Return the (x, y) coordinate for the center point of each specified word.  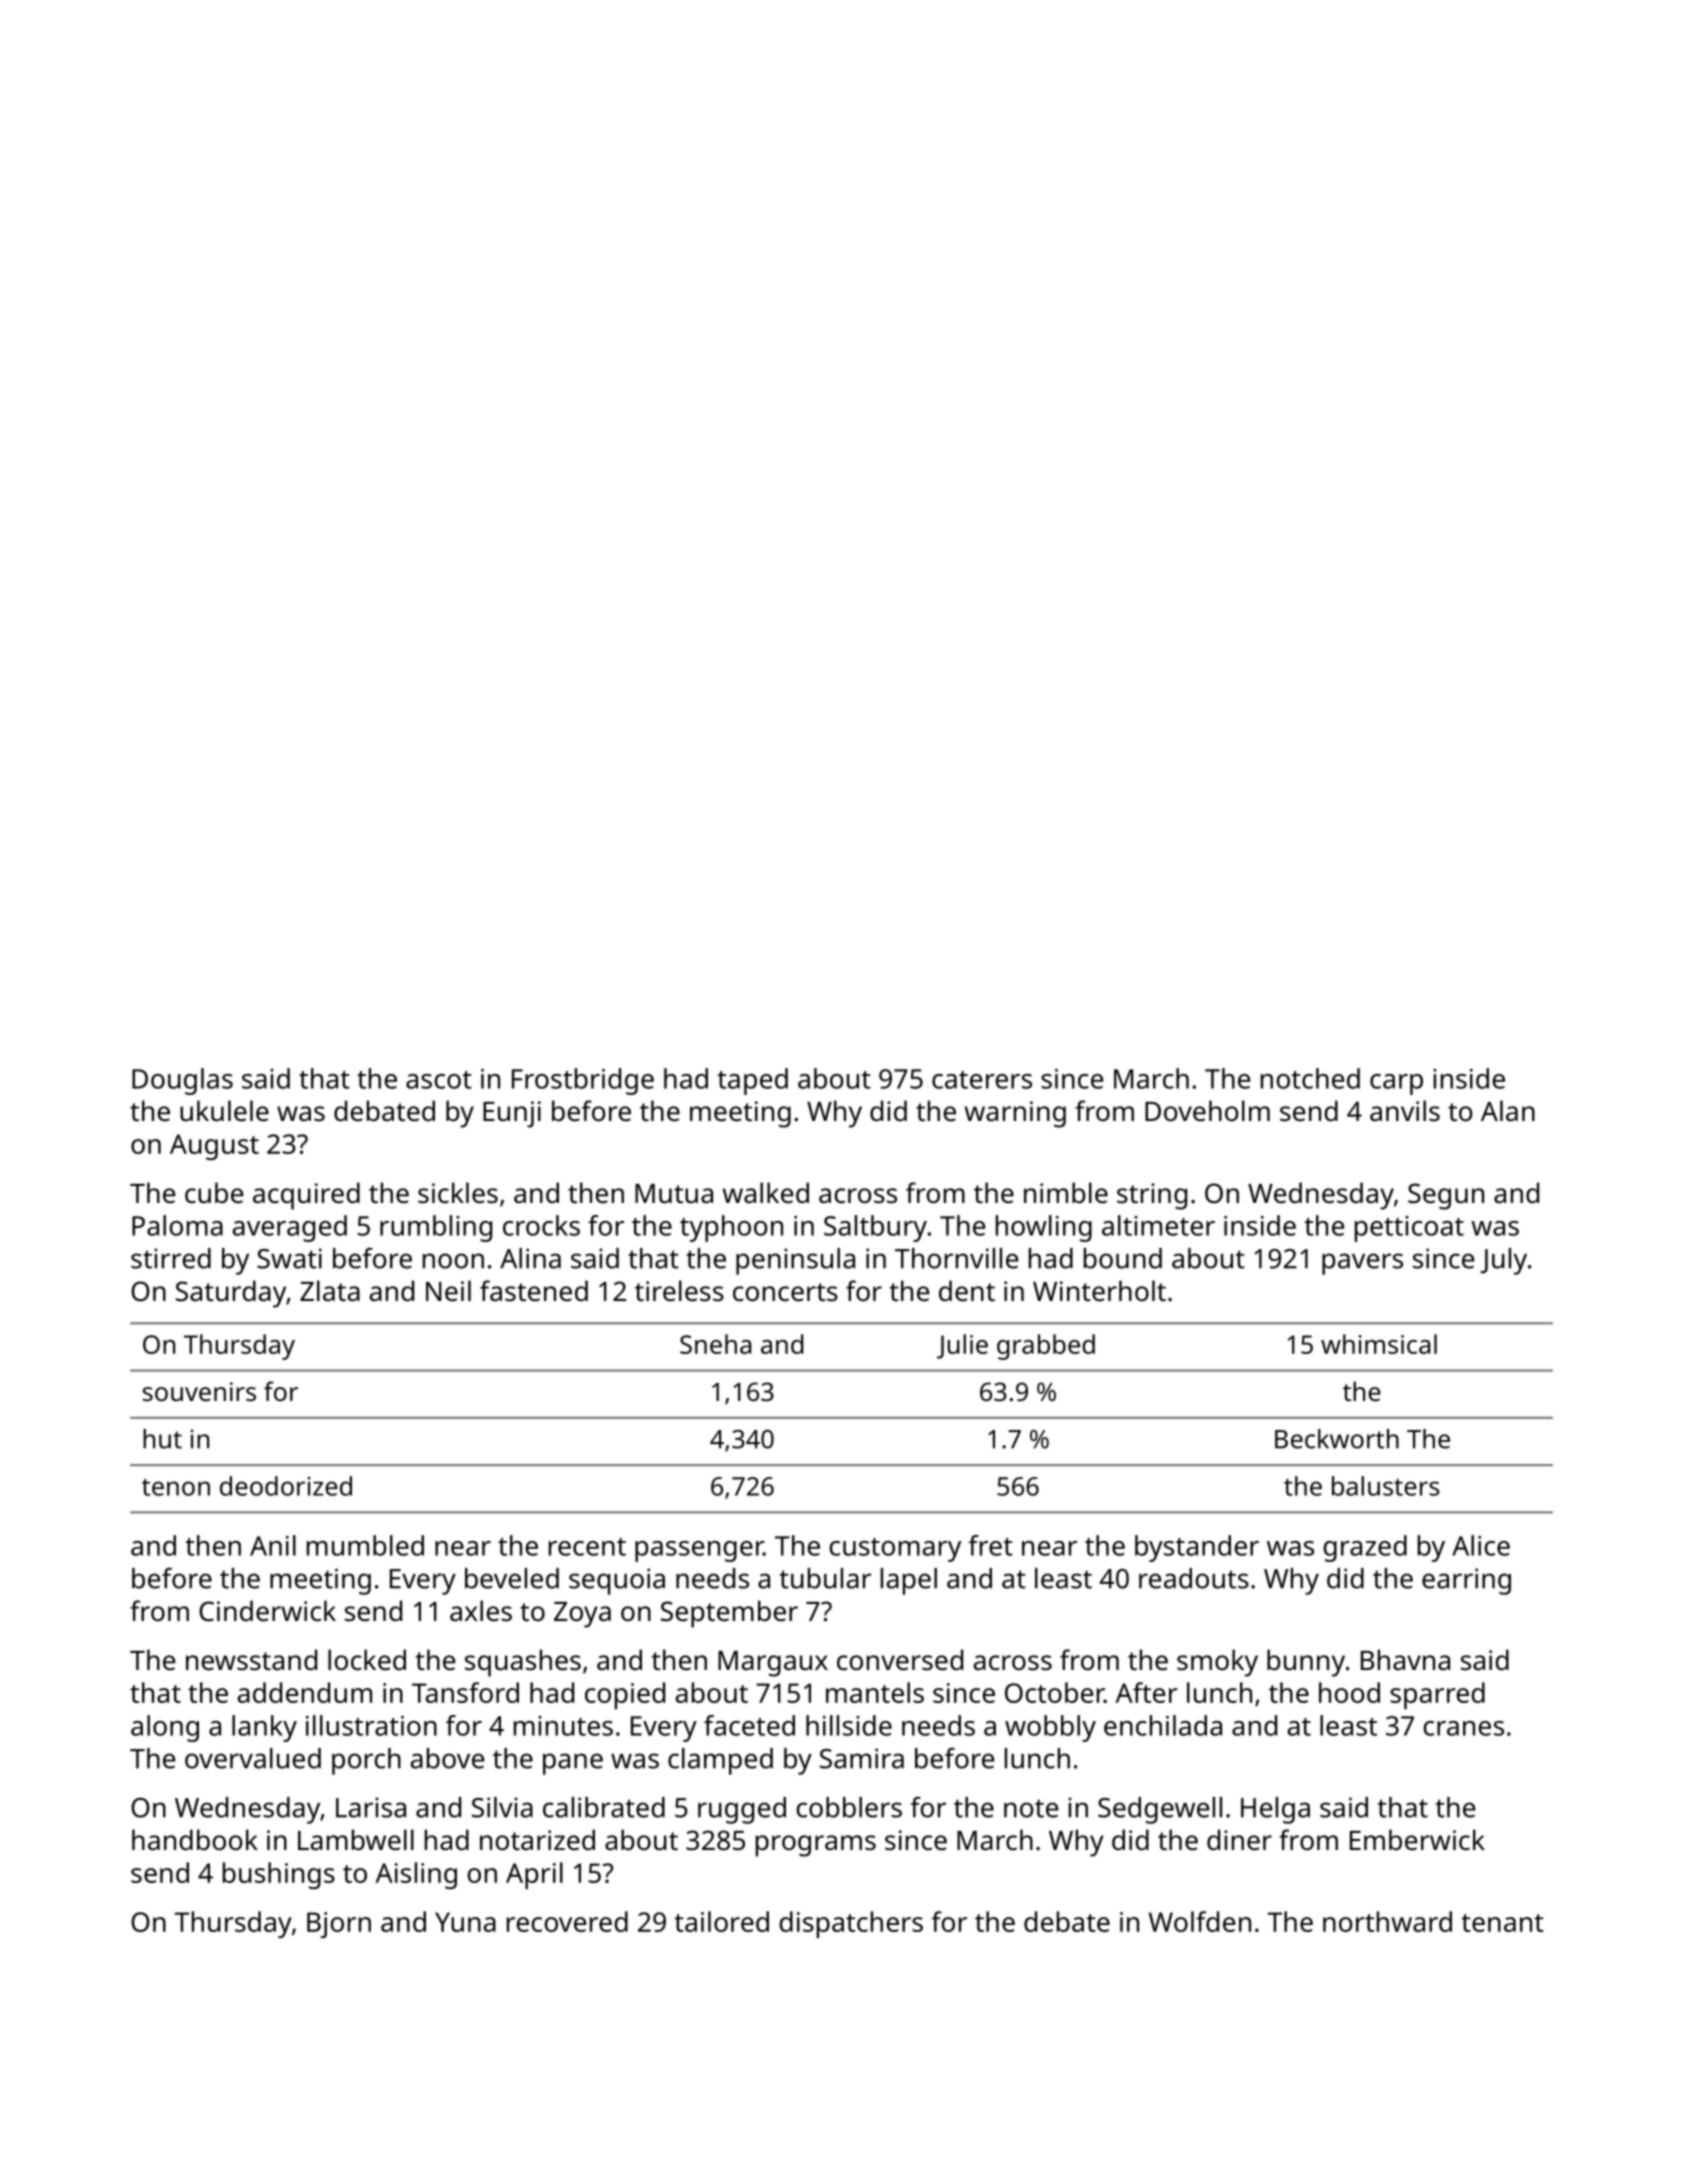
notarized (537, 1840)
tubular (825, 1578)
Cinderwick (267, 1611)
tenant (1502, 1923)
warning (1015, 1114)
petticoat (1409, 1229)
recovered (567, 1921)
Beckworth (1337, 1439)
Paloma (177, 1225)
